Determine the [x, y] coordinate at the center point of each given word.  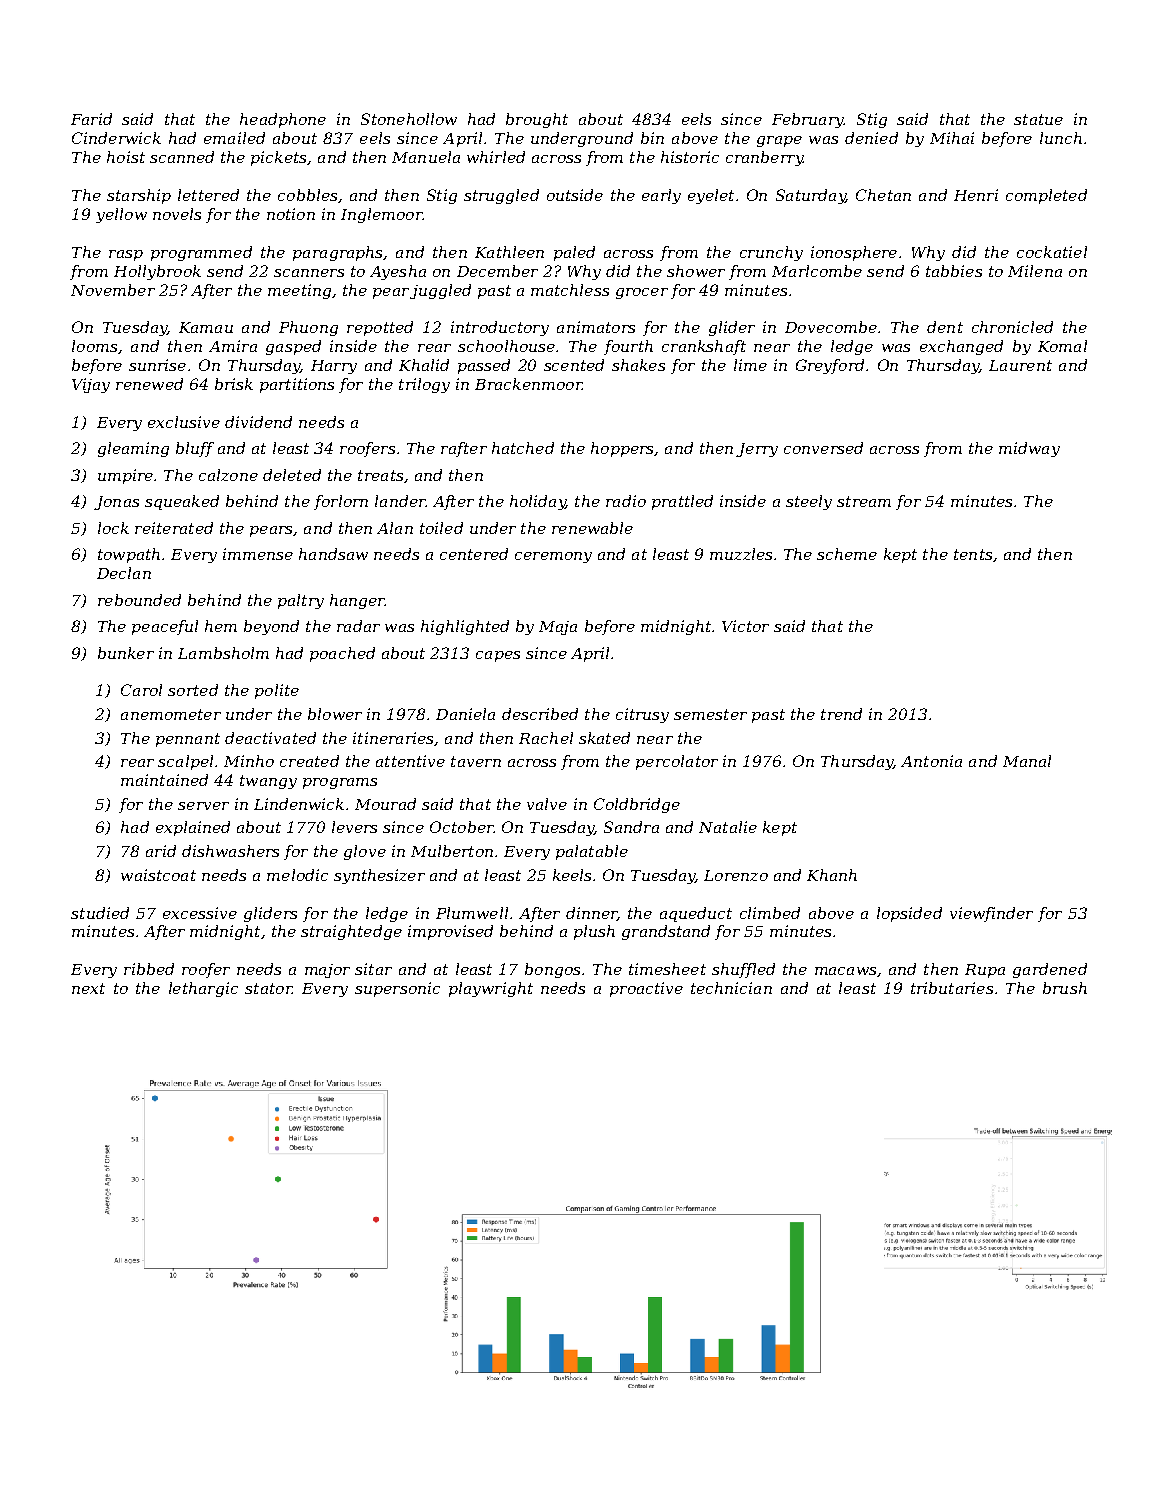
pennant [188, 740]
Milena [1035, 271]
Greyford [830, 366]
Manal [1027, 761]
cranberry [764, 158]
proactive [646, 989]
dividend [258, 422]
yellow [121, 215]
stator [268, 988]
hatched [523, 448]
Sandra [631, 827]
